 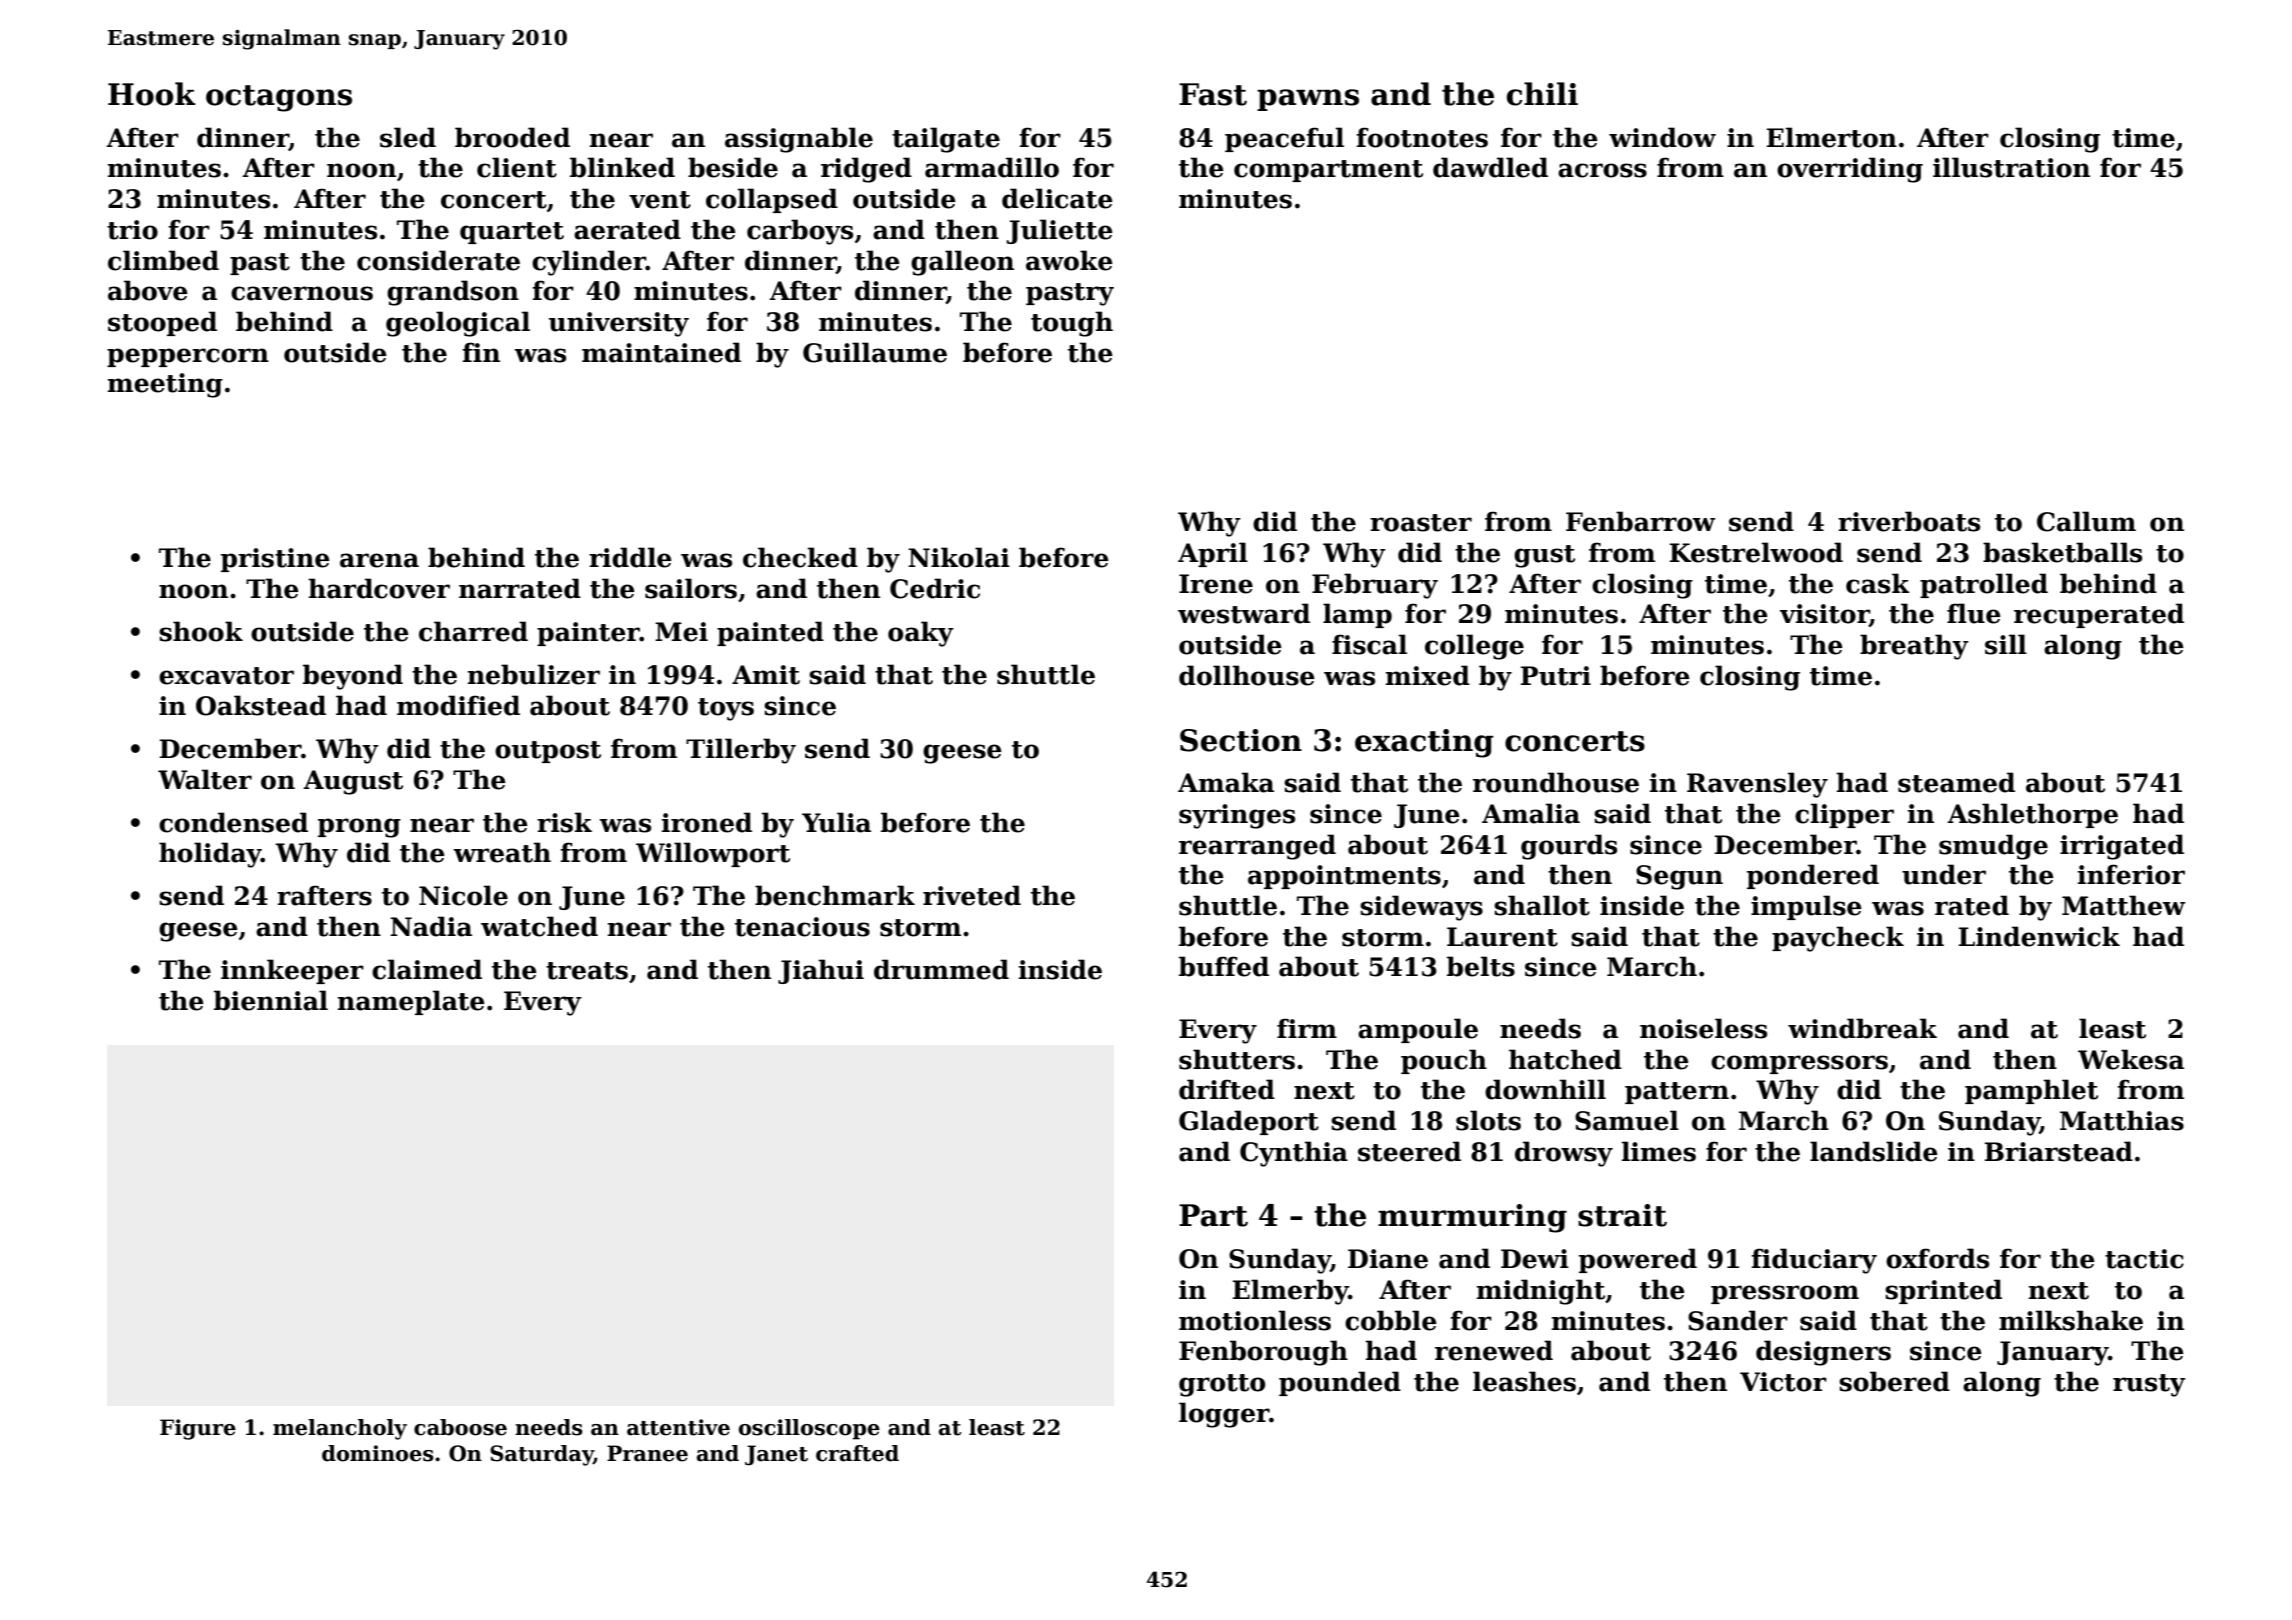 What do you see at coordinates (279, 98) in the image?
I see `octagons` at bounding box center [279, 98].
